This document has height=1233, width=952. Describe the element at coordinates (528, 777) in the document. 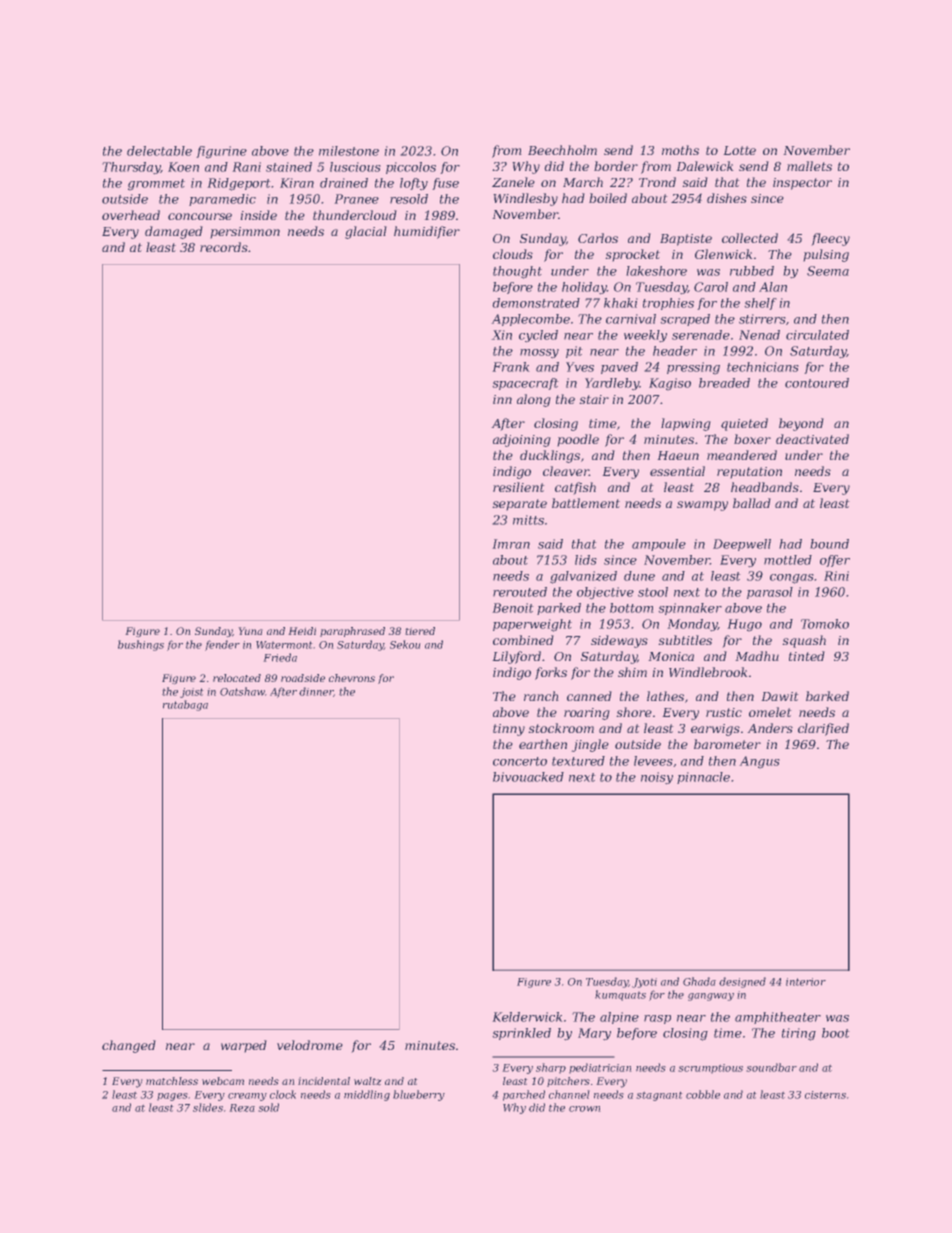

I see `bivouacked` at that location.
